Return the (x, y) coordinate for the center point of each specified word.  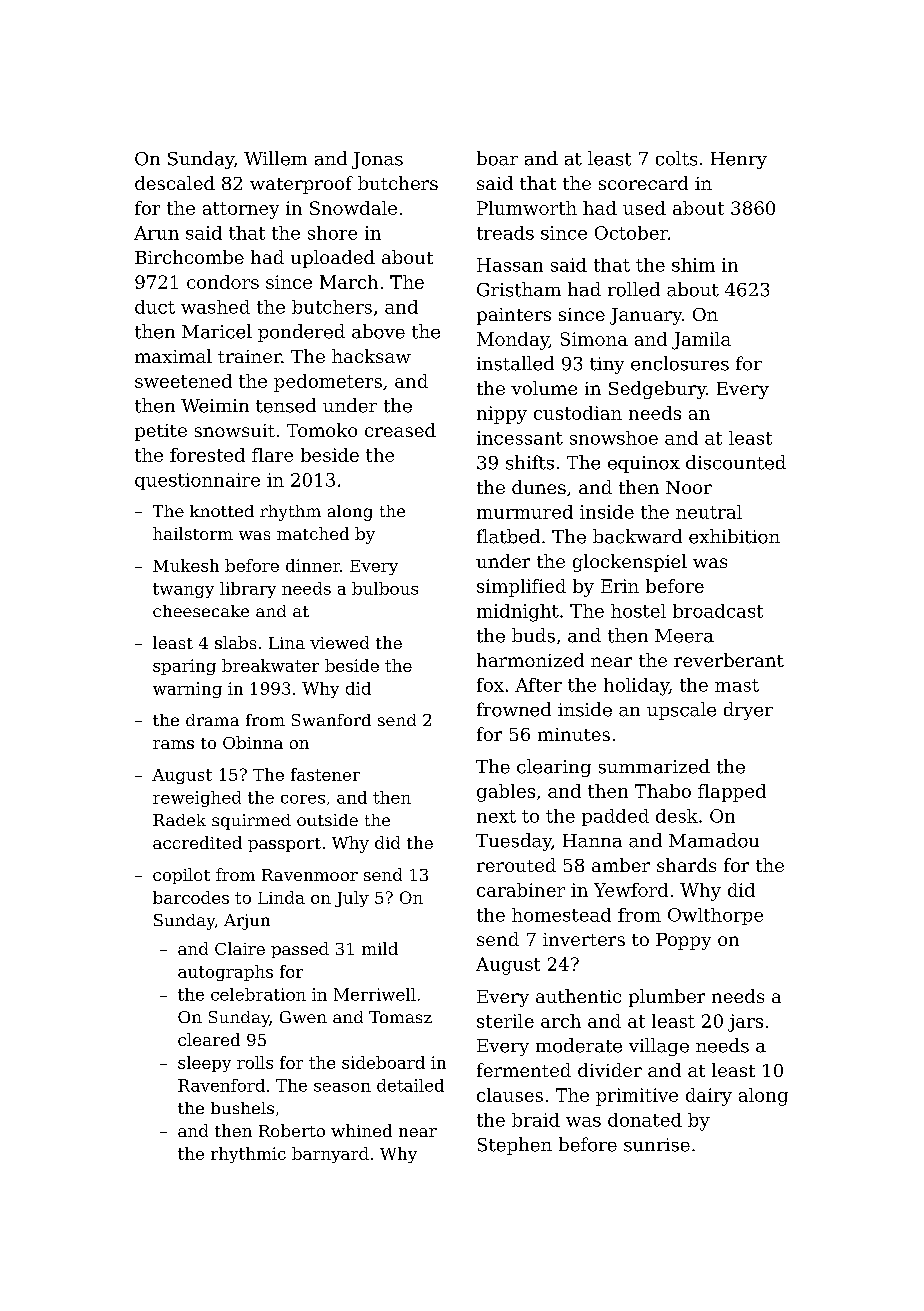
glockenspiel (630, 563)
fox (490, 685)
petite (161, 432)
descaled (175, 183)
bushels (242, 1108)
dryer (748, 711)
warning (187, 690)
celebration (258, 994)
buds (533, 635)
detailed (410, 1085)
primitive (637, 1097)
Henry (739, 160)
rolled (634, 289)
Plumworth (527, 208)
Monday (513, 341)
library (248, 590)
